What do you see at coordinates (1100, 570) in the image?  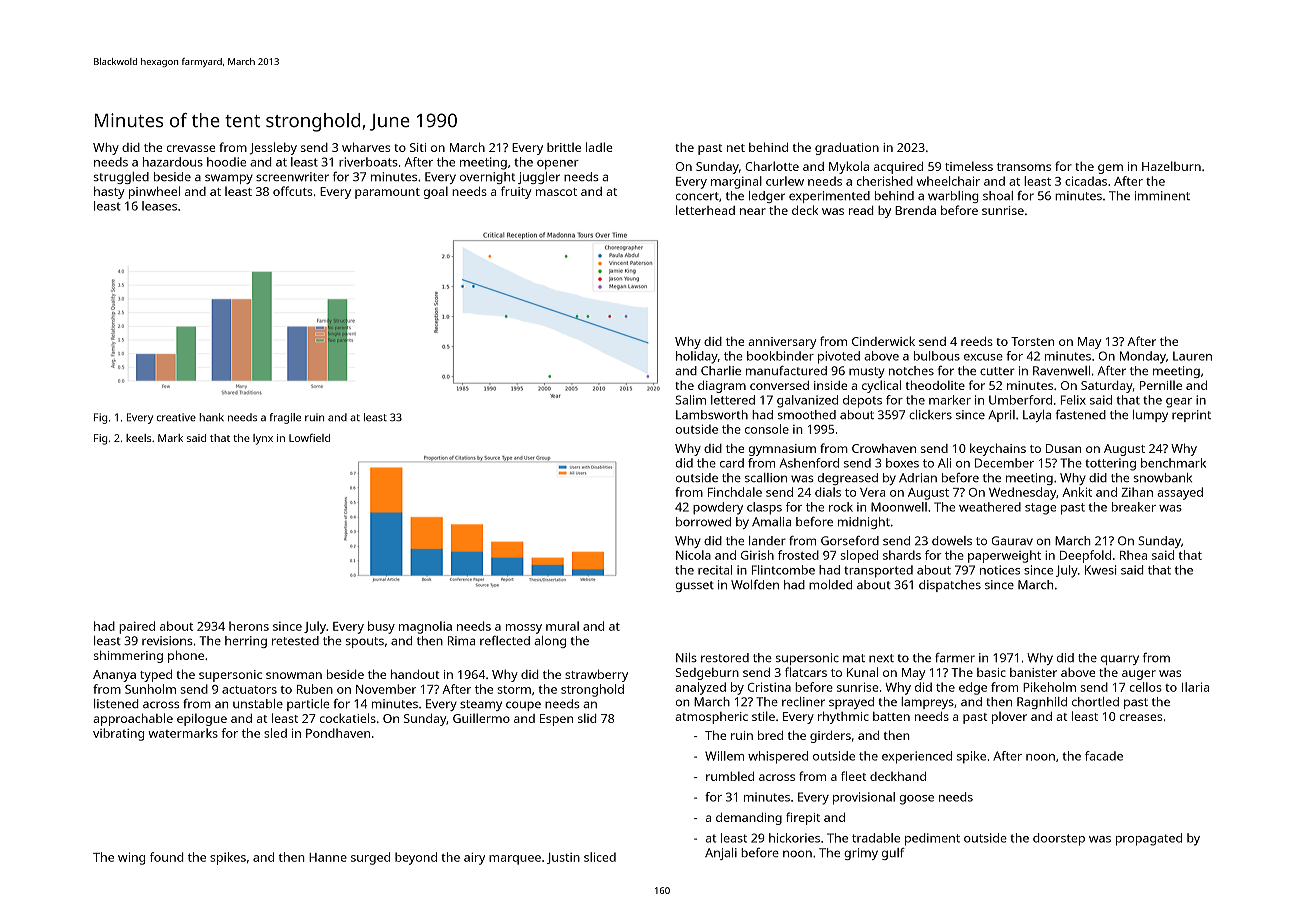 I see `Kwesi` at bounding box center [1100, 570].
